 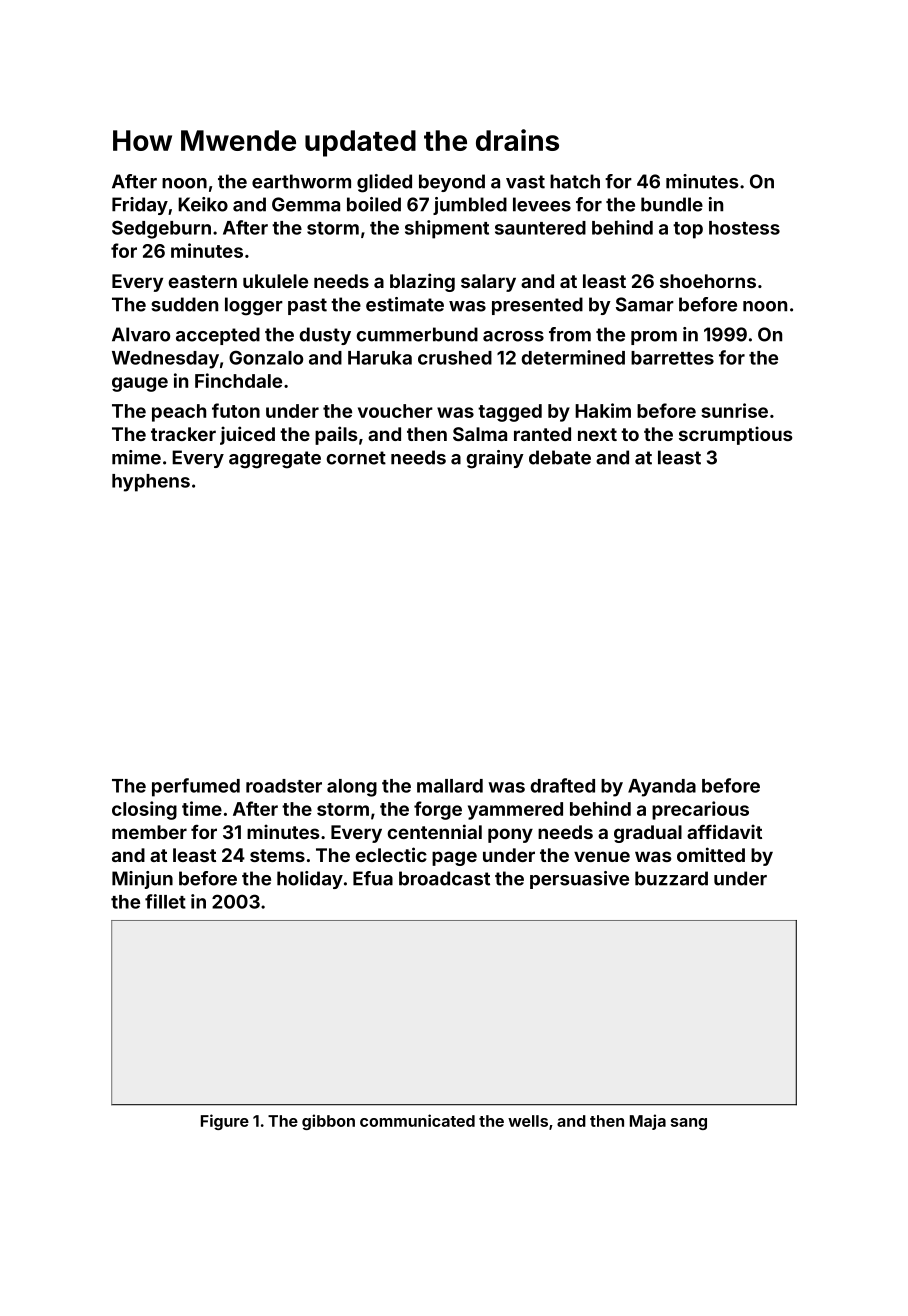 I want to click on sunrise, so click(x=734, y=410).
